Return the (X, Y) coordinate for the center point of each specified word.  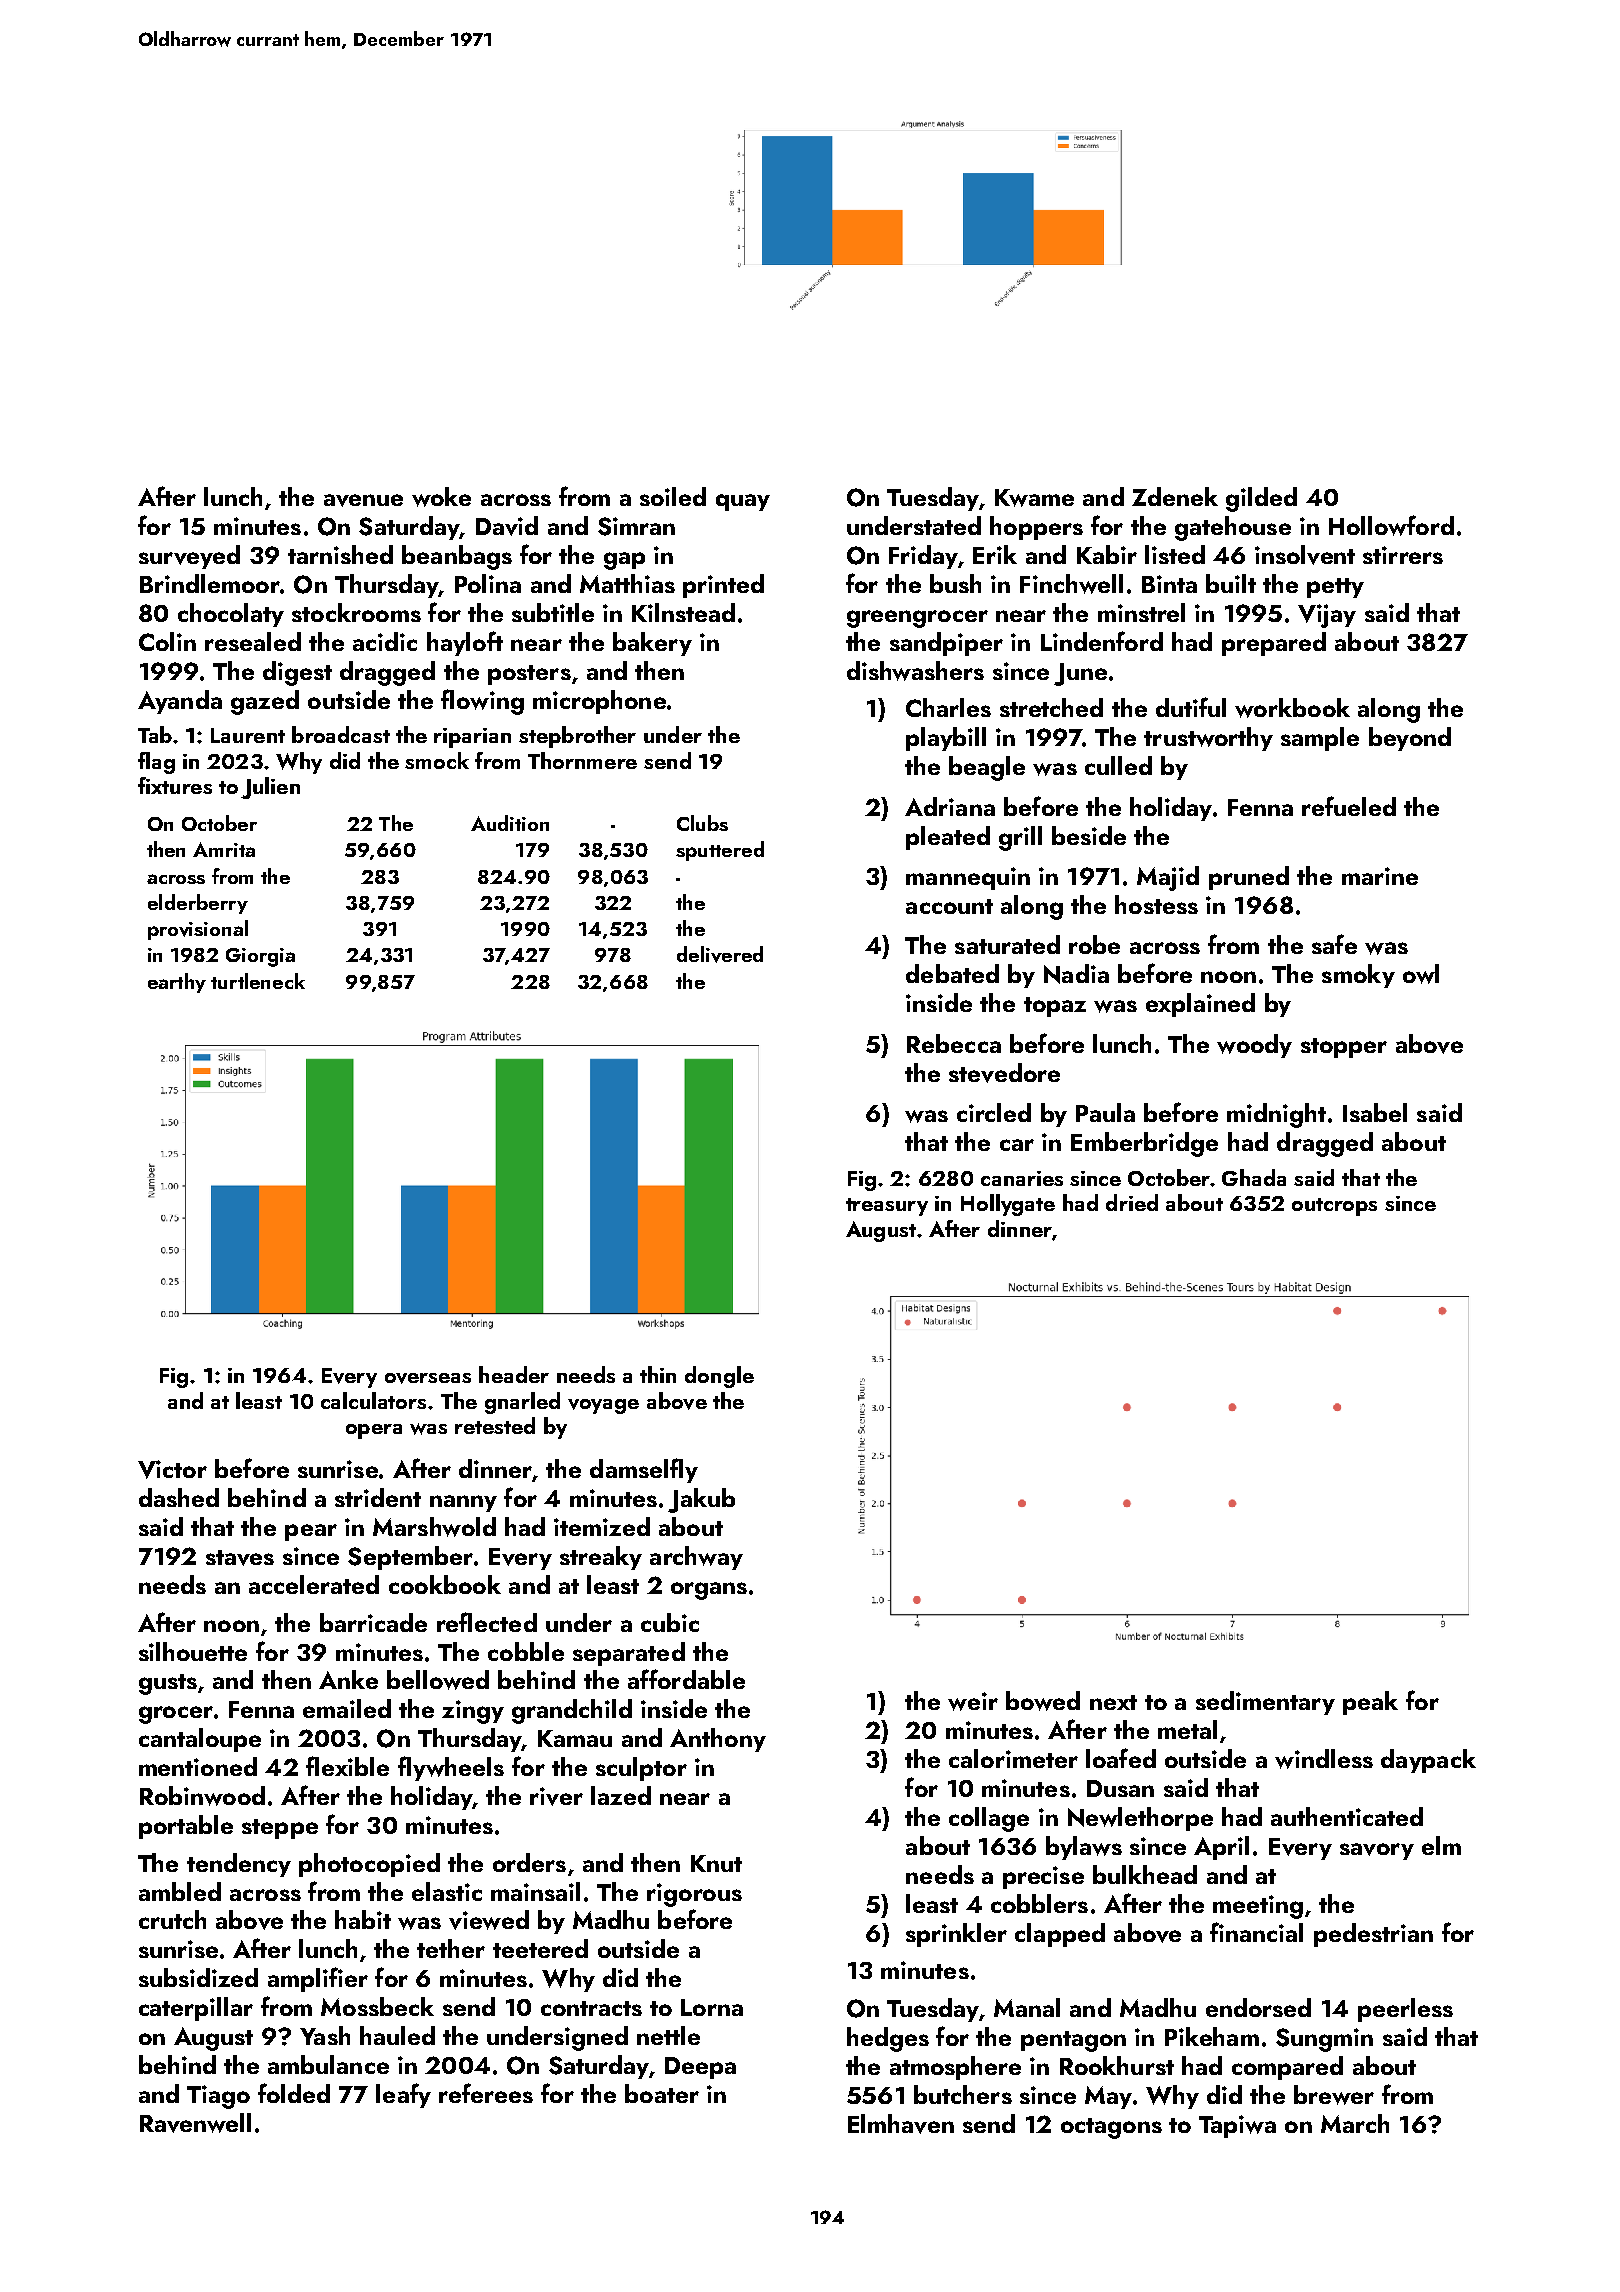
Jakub (701, 1500)
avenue (363, 500)
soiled (673, 496)
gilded (1261, 499)
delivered (720, 954)
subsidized (198, 1977)
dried (1132, 1202)
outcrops (1334, 1207)
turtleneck (258, 981)
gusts (168, 1684)
